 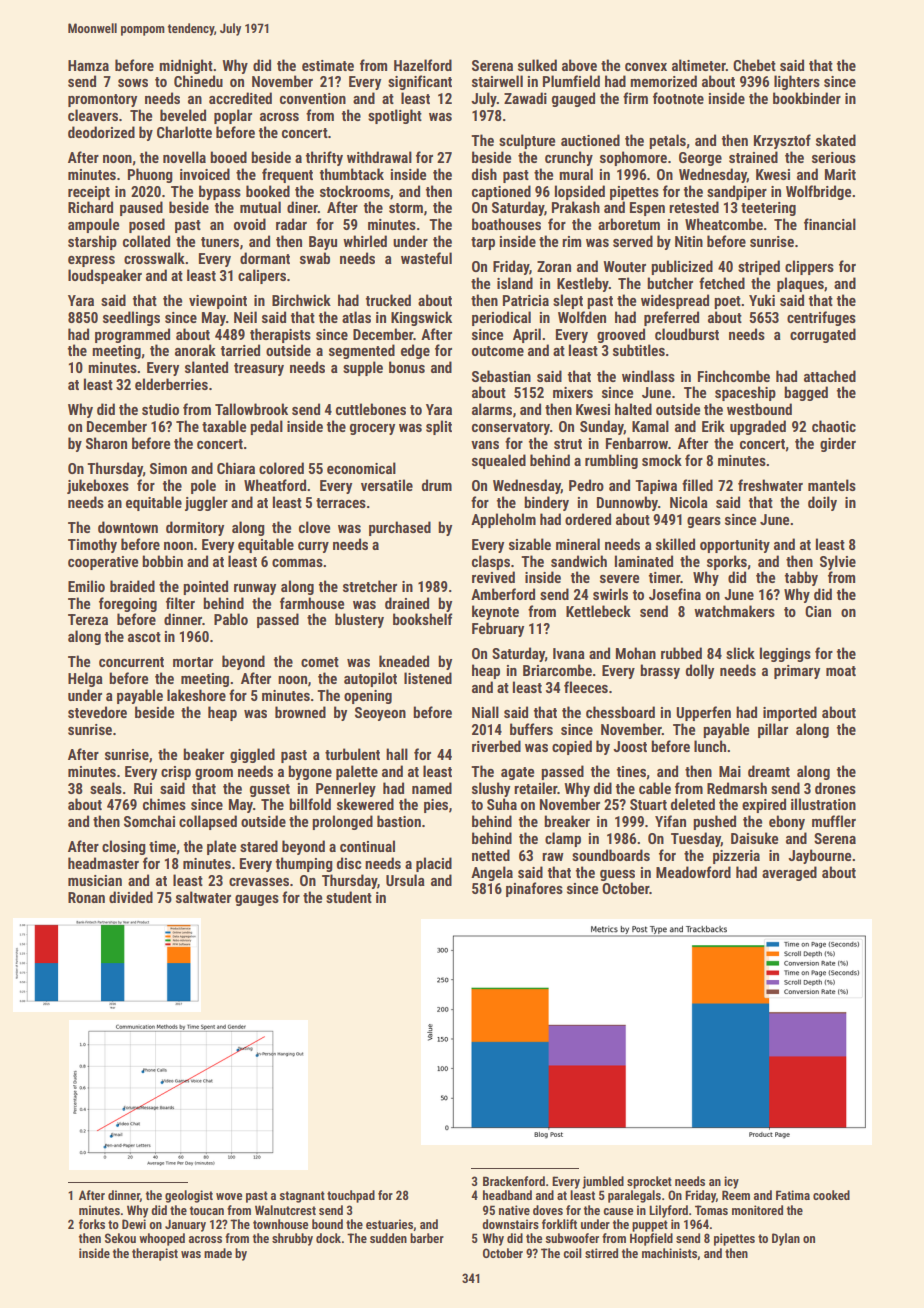 I want to click on Niall, so click(x=485, y=712).
